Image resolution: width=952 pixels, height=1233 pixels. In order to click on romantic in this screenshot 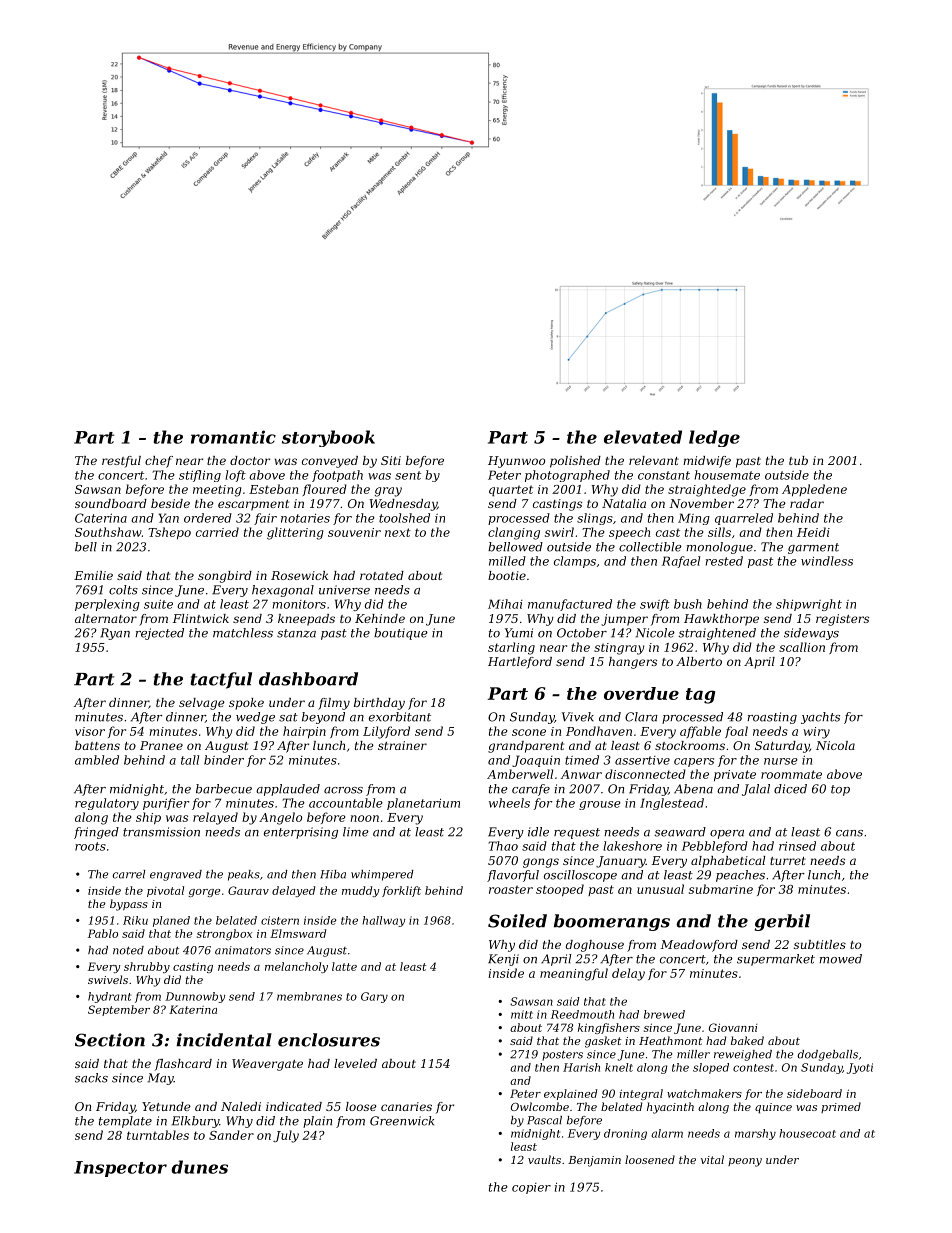, I will do `click(233, 437)`.
